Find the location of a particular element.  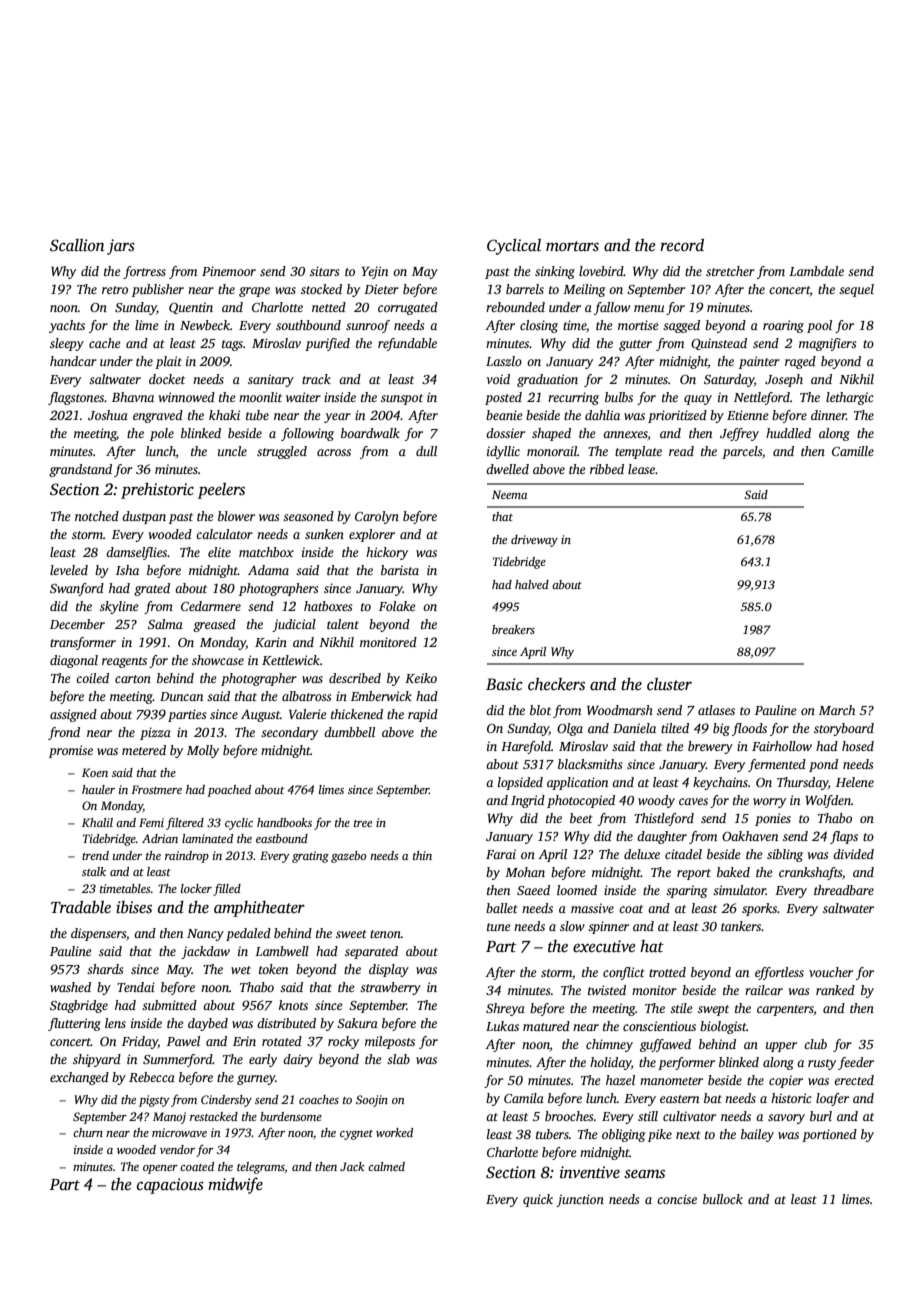

churn is located at coordinates (88, 1132).
